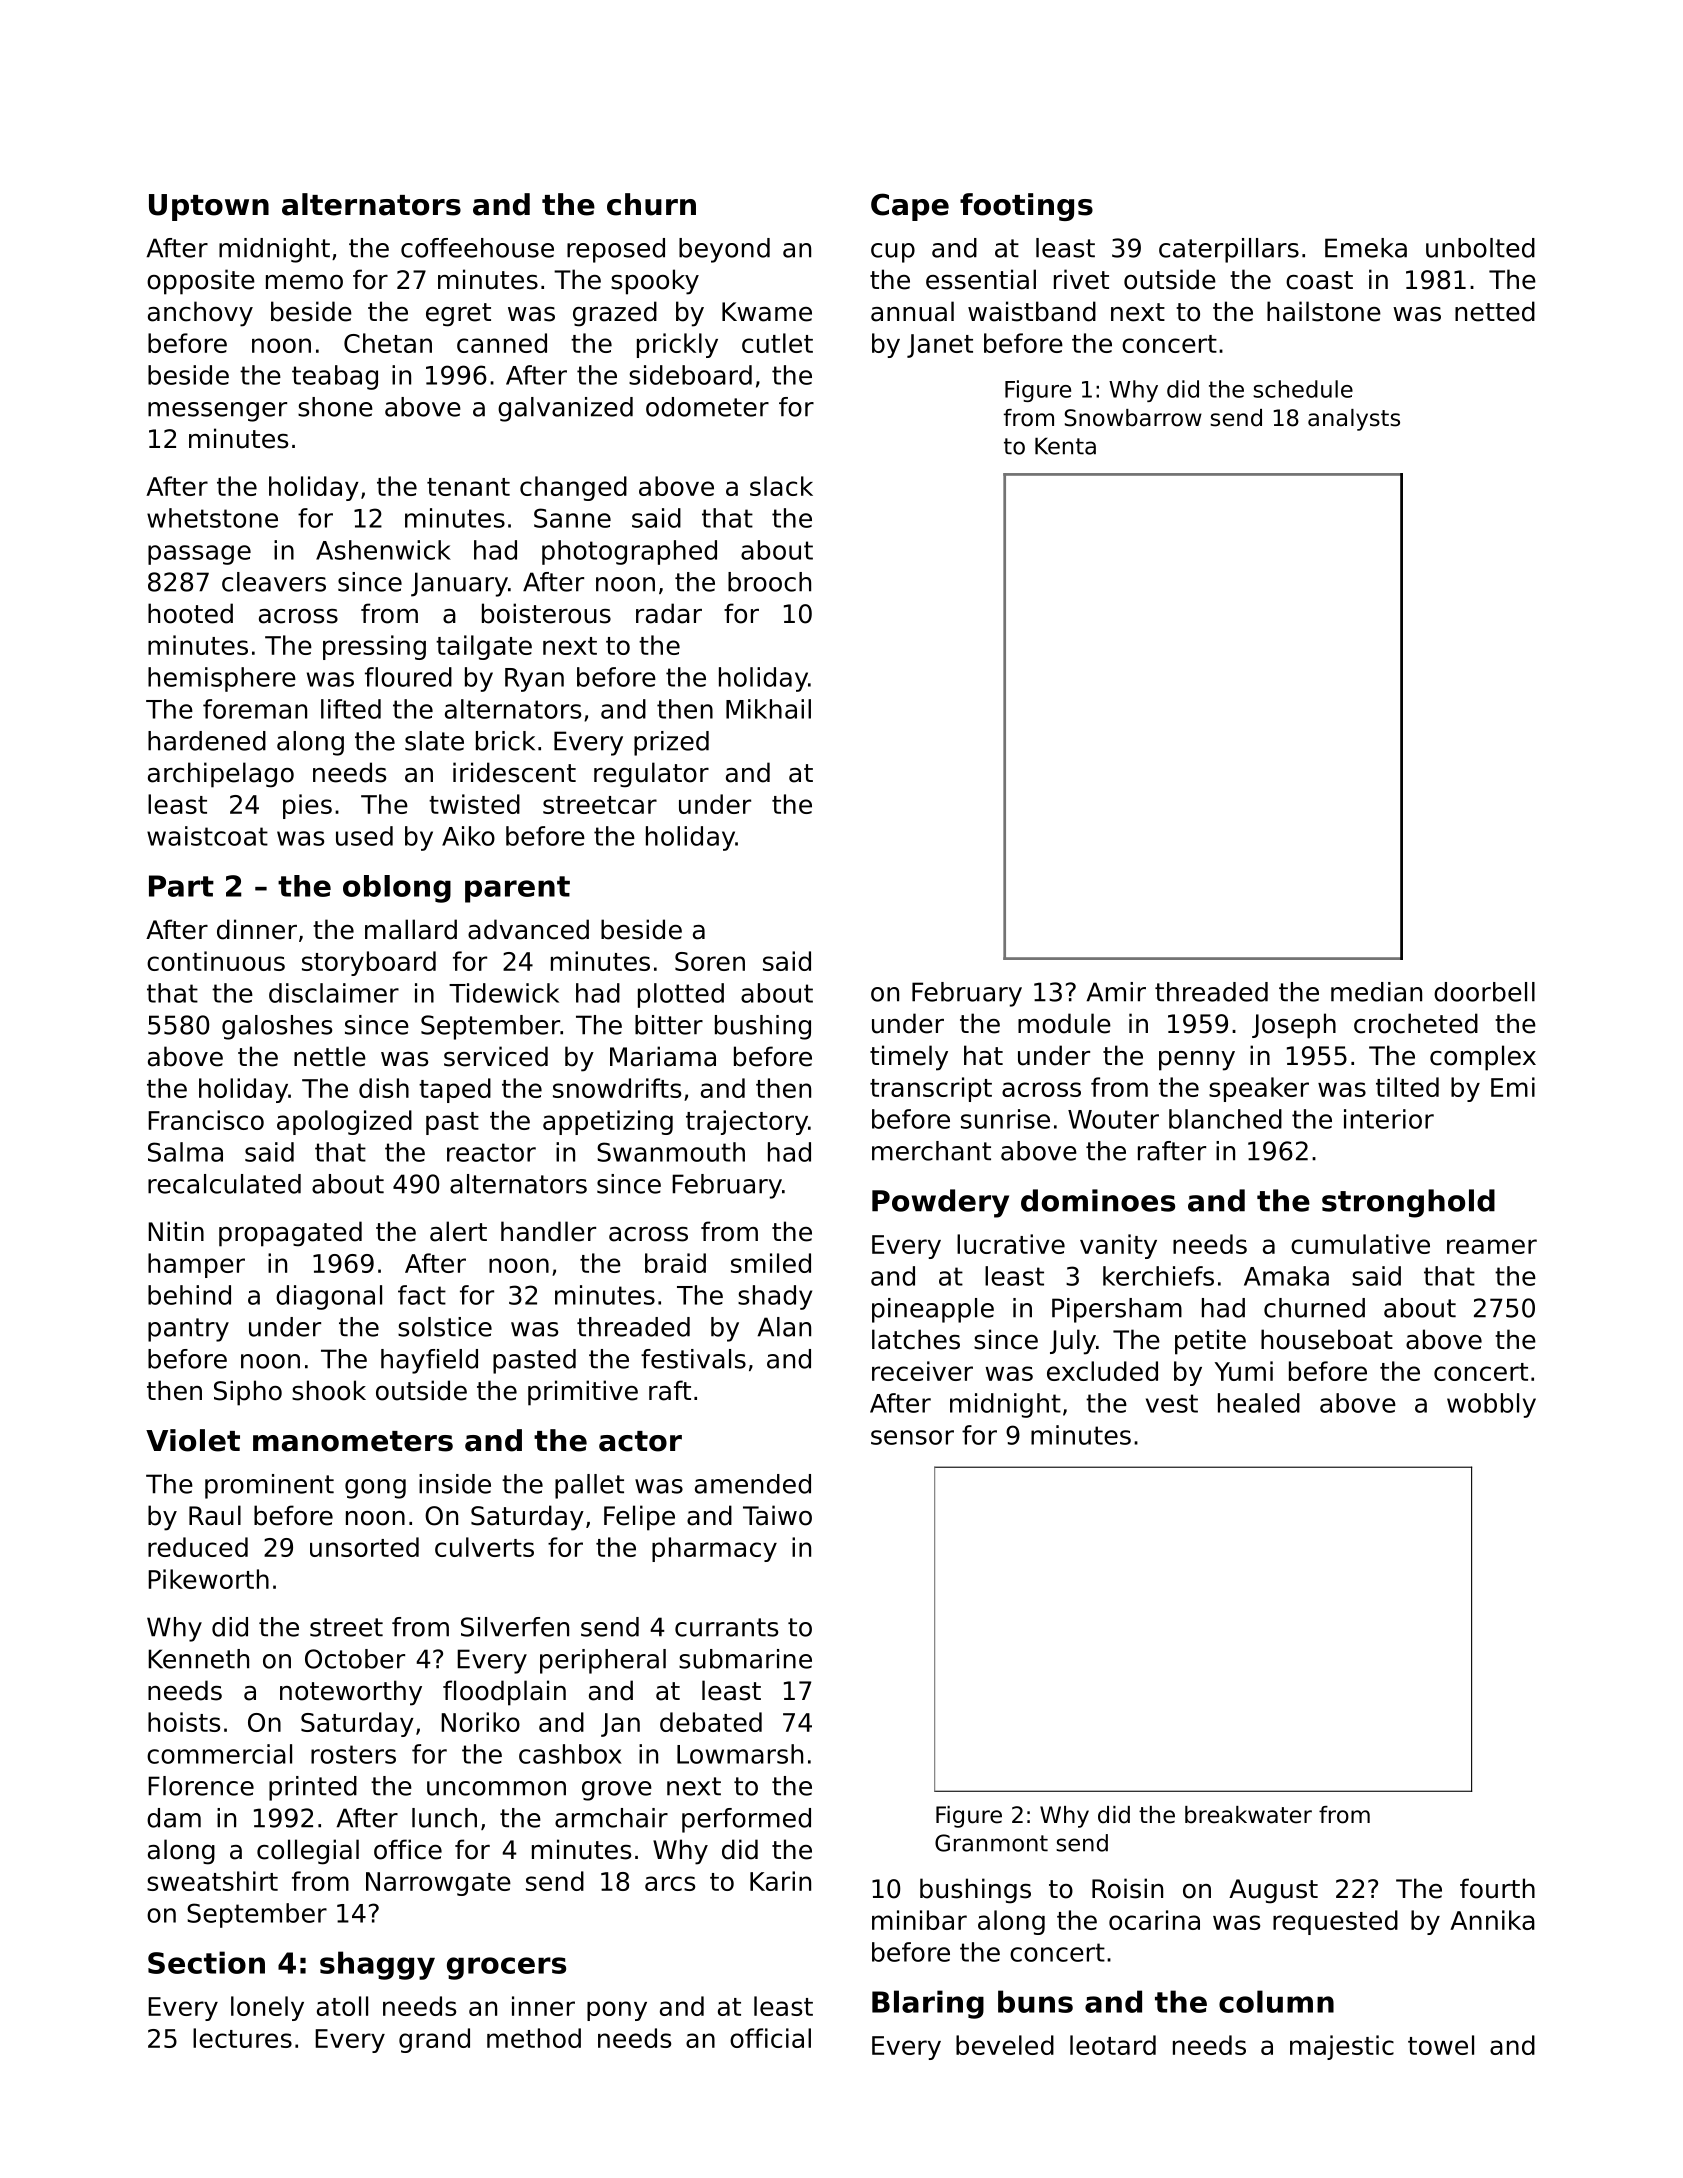 The image size is (1683, 2178). I want to click on footings, so click(1026, 207).
